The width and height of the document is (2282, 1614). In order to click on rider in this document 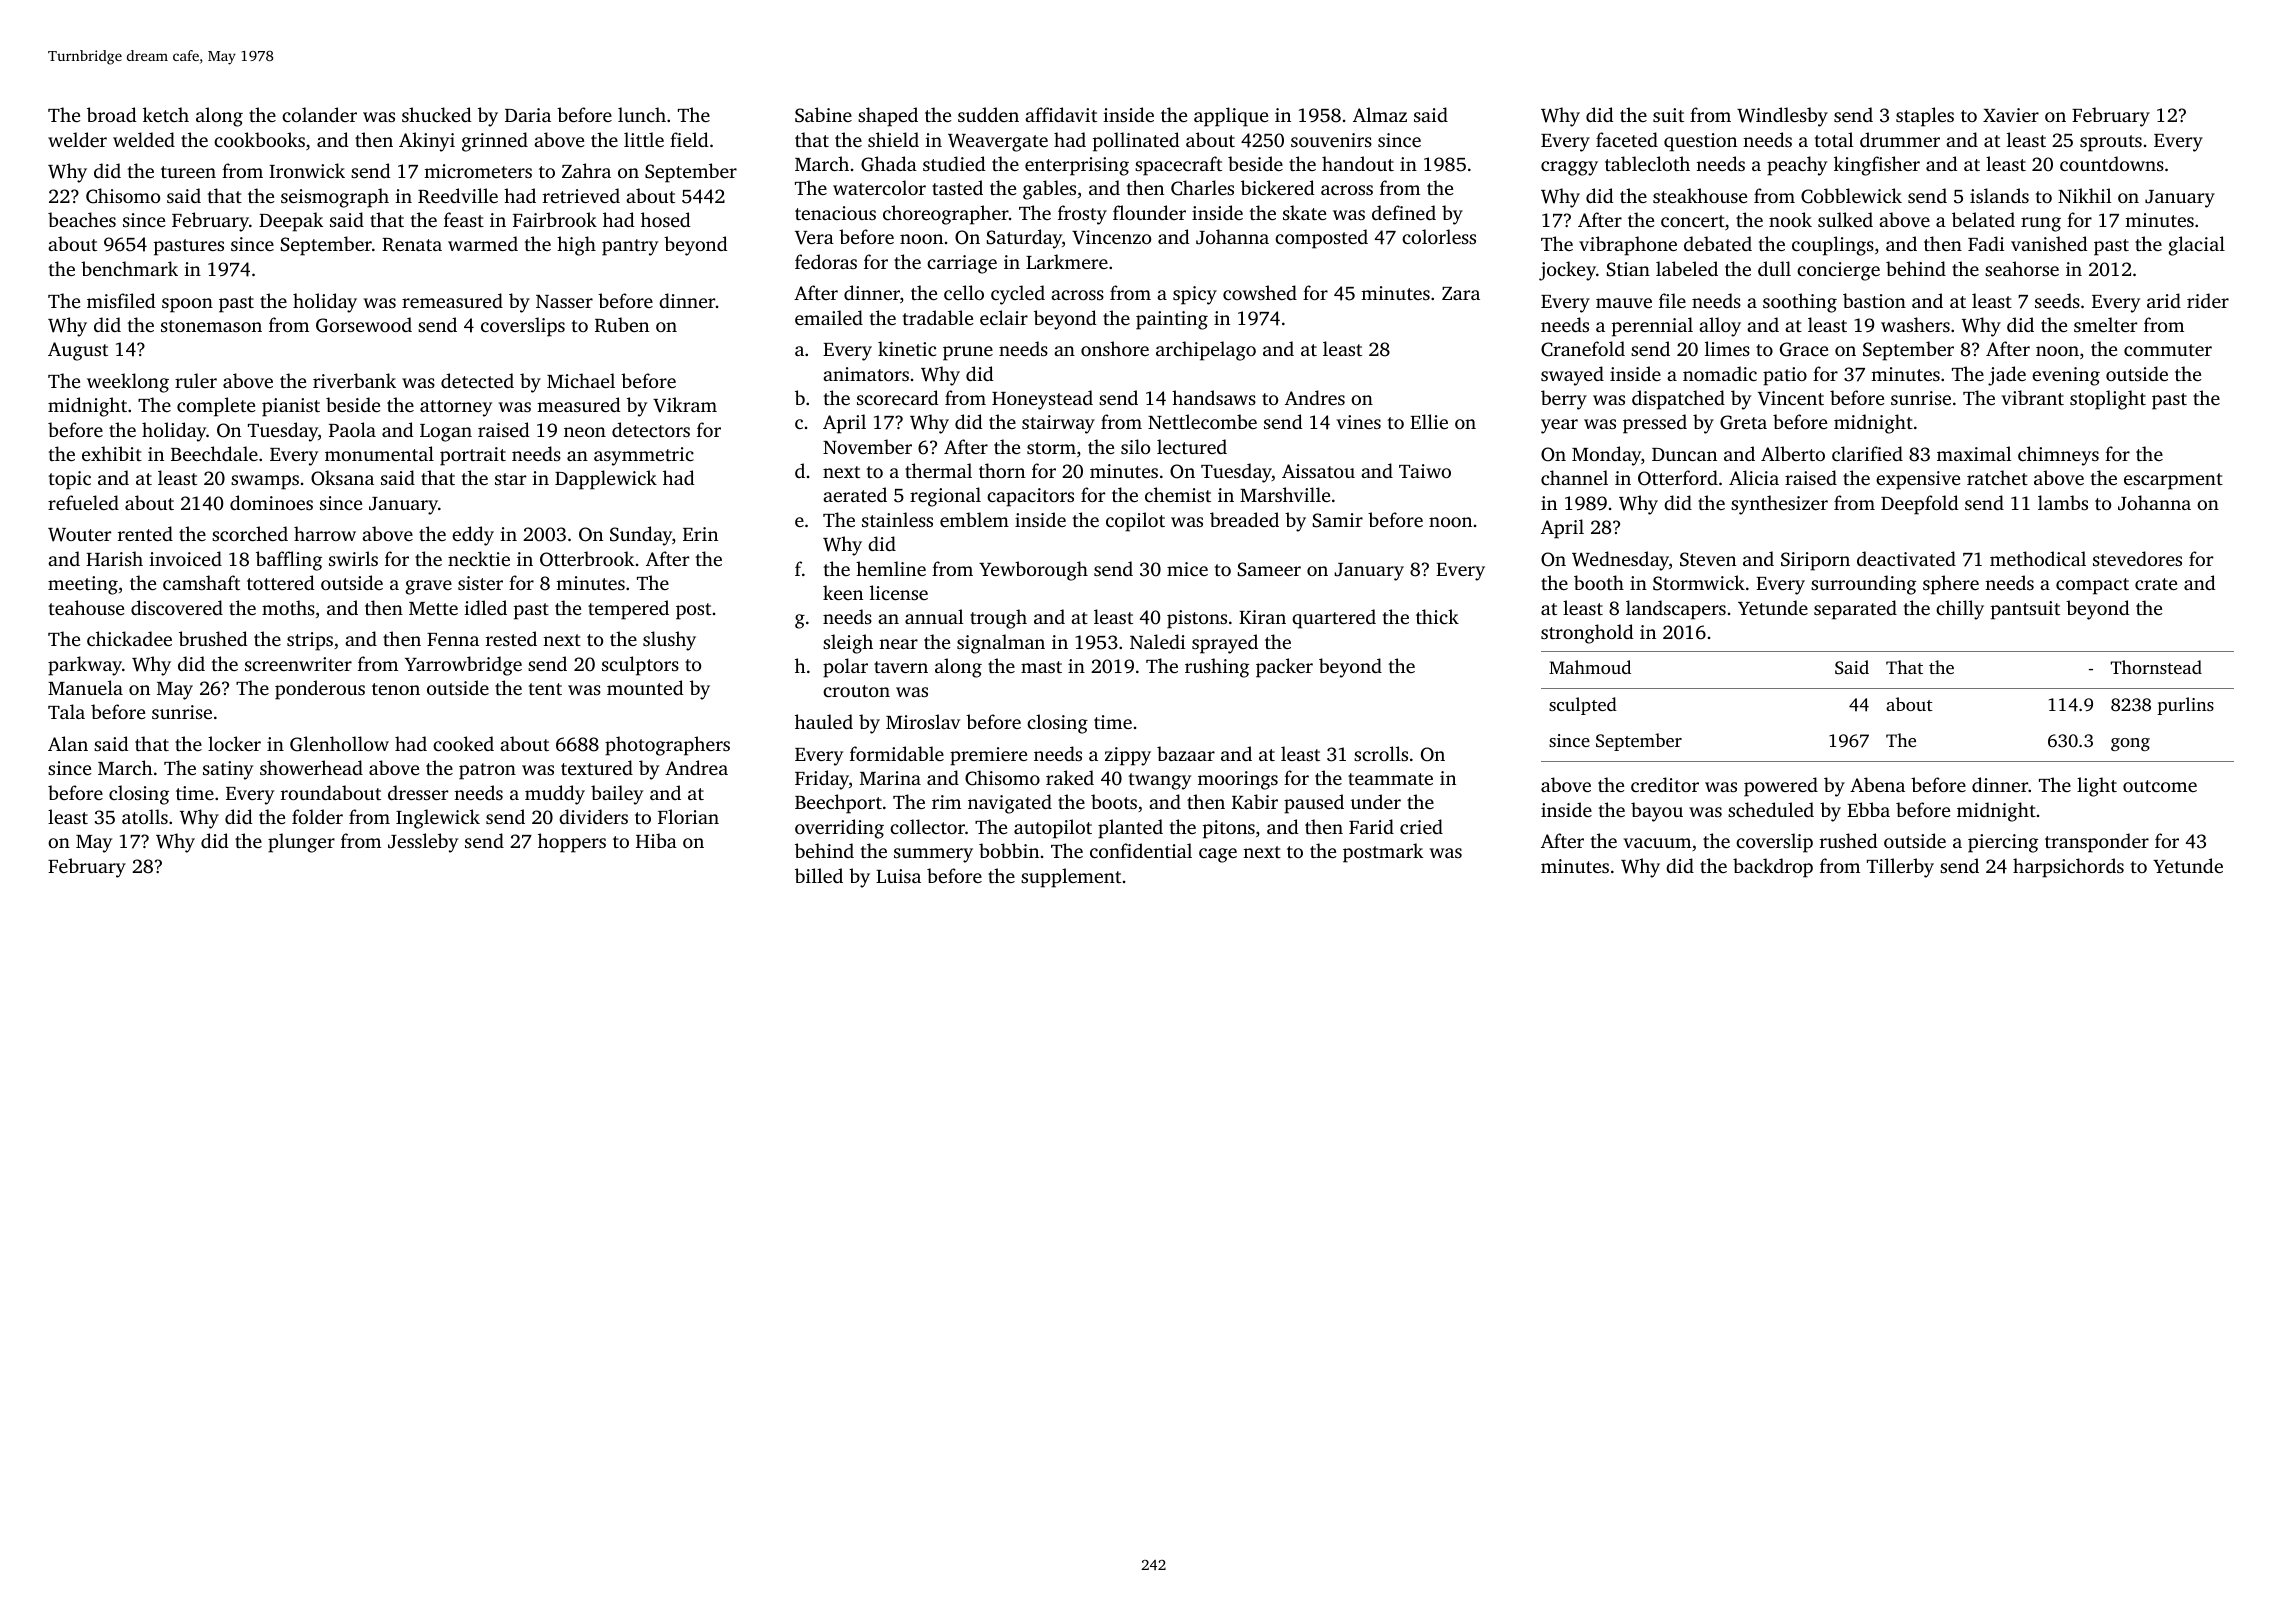, I will do `click(2208, 300)`.
